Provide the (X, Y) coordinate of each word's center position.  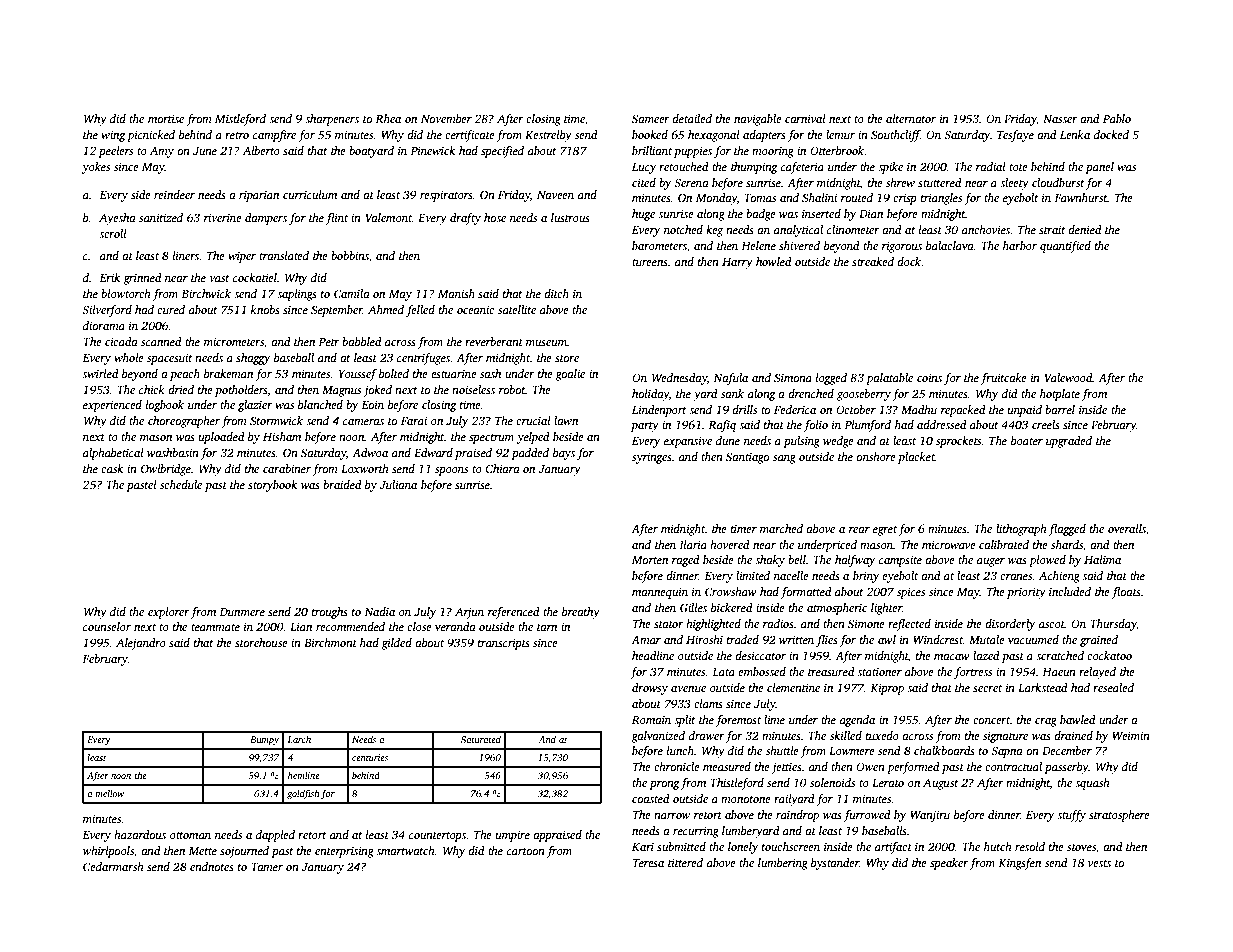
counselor (107, 626)
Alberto (261, 150)
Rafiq (722, 426)
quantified (1065, 247)
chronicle (677, 766)
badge (761, 215)
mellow (110, 793)
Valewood (1068, 377)
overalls (1127, 528)
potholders (241, 391)
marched (781, 528)
